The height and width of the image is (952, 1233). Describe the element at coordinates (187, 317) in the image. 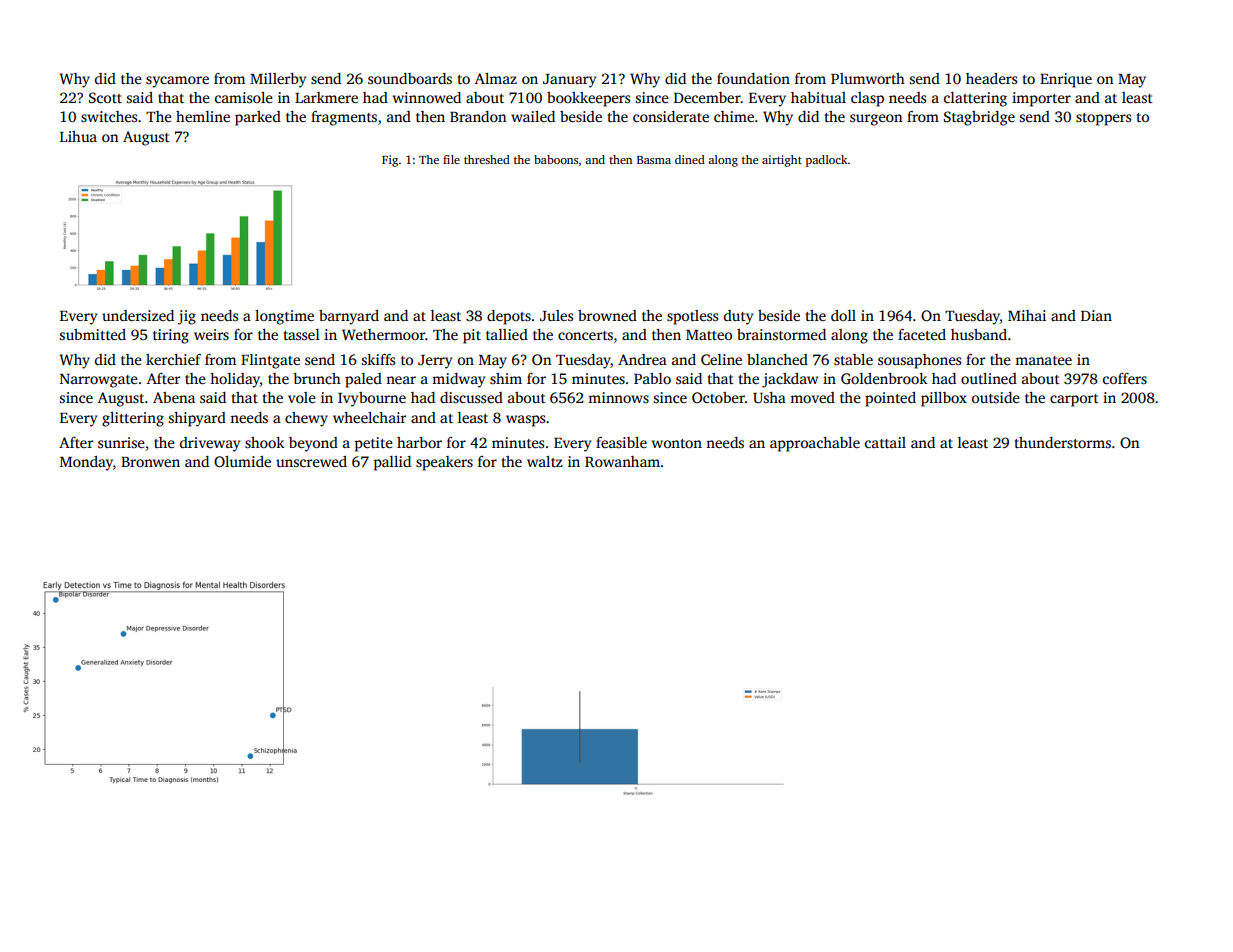

I see `jig` at that location.
